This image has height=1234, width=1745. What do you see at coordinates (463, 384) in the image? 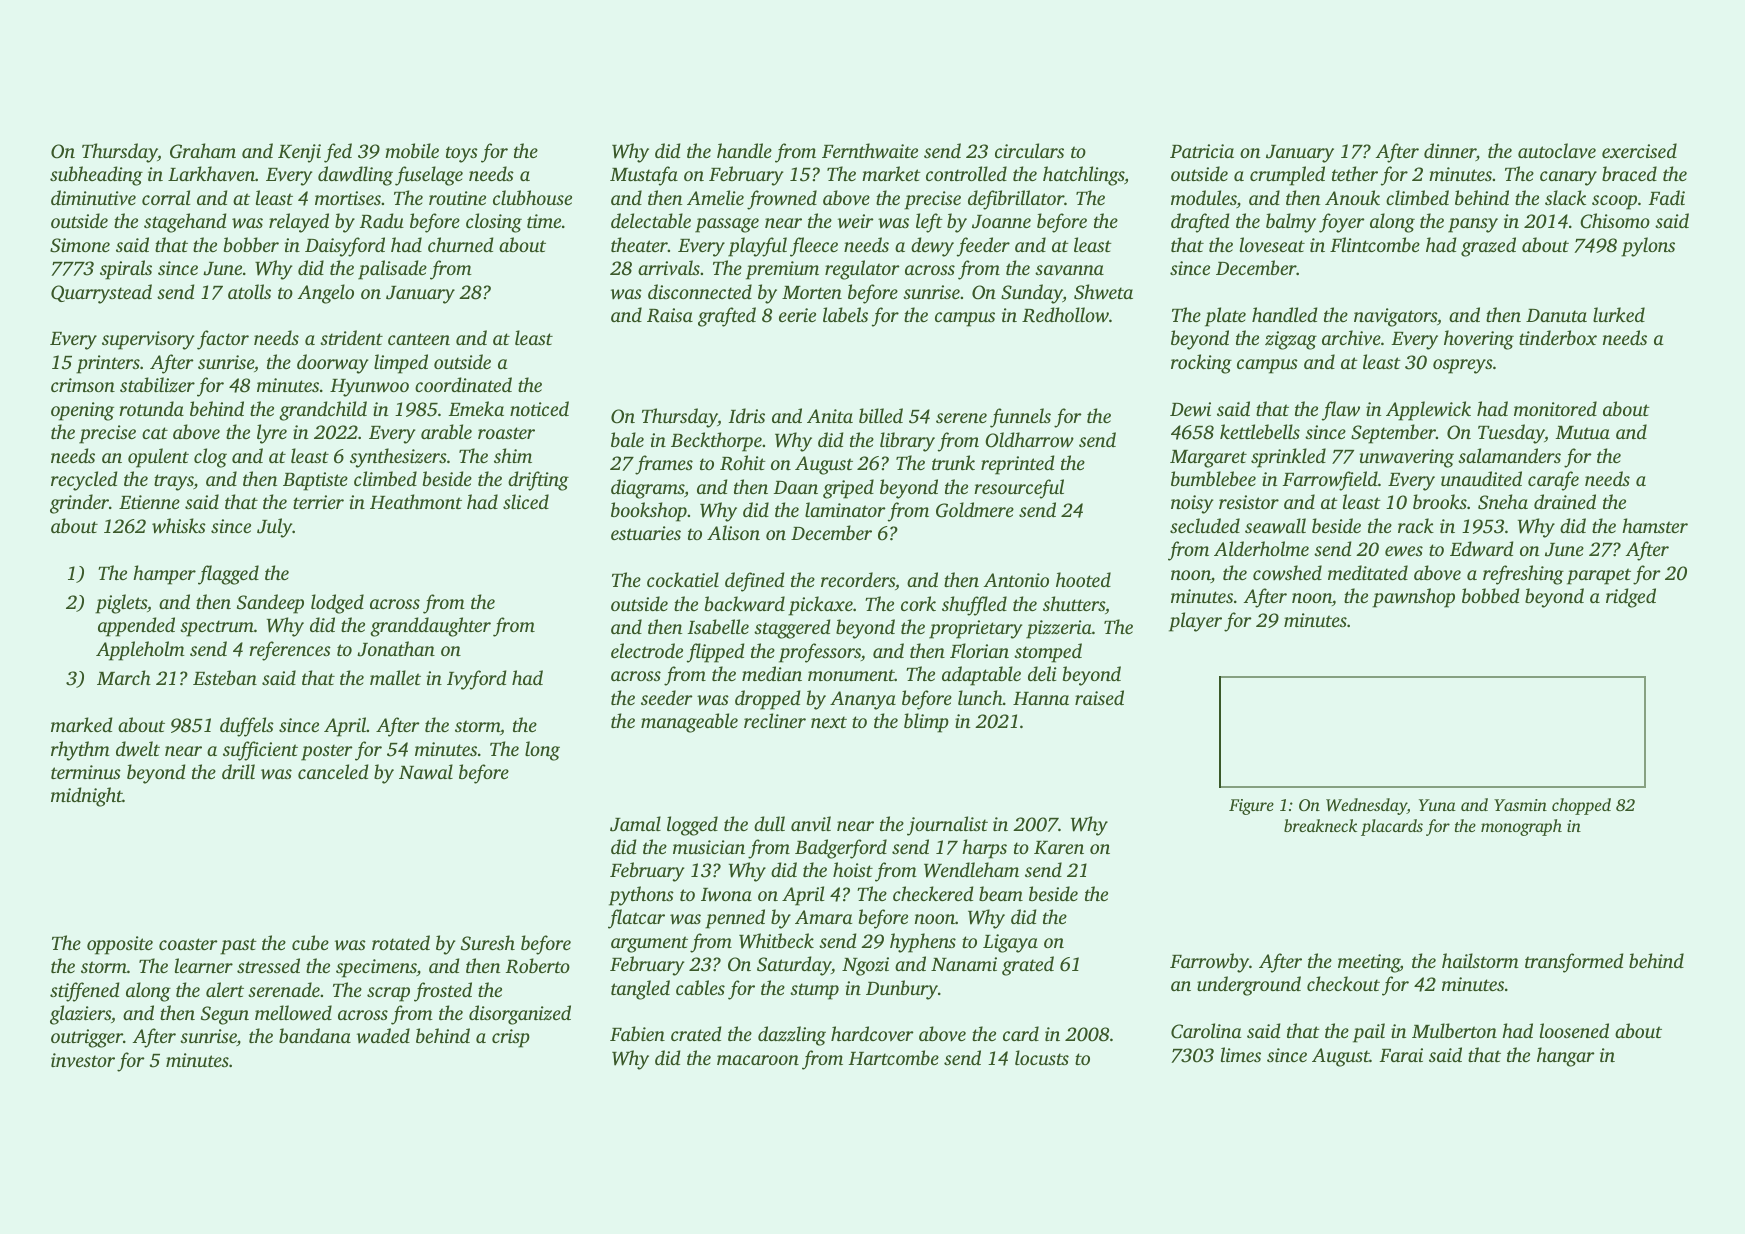
I see `coordinated` at bounding box center [463, 384].
